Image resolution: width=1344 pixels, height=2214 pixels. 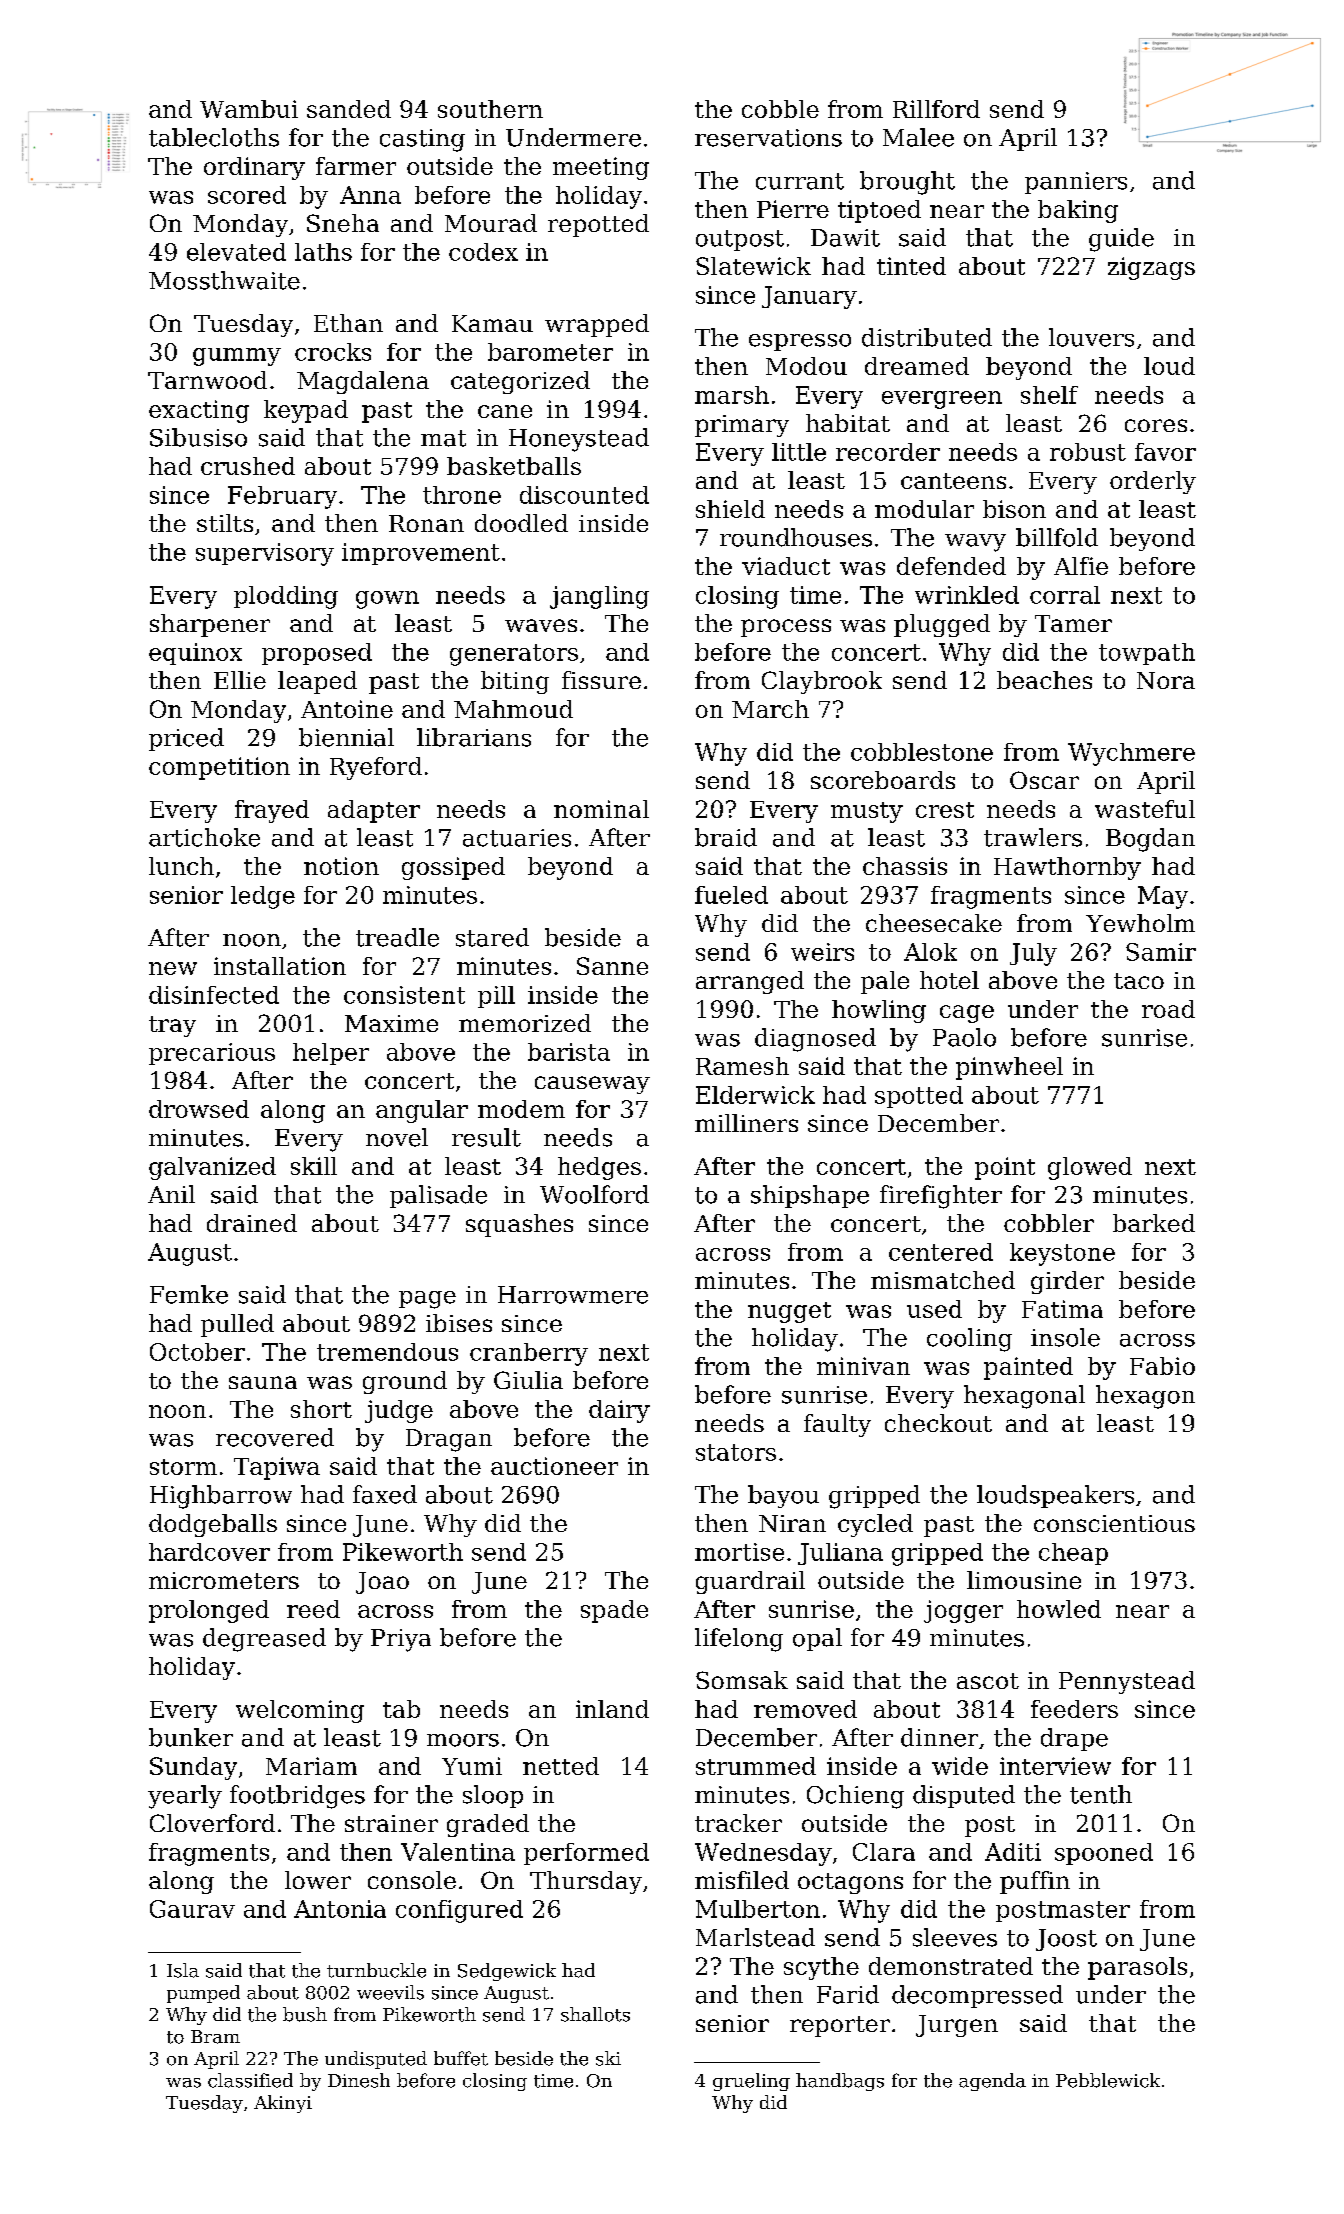 What do you see at coordinates (249, 109) in the document?
I see `Wambui` at bounding box center [249, 109].
